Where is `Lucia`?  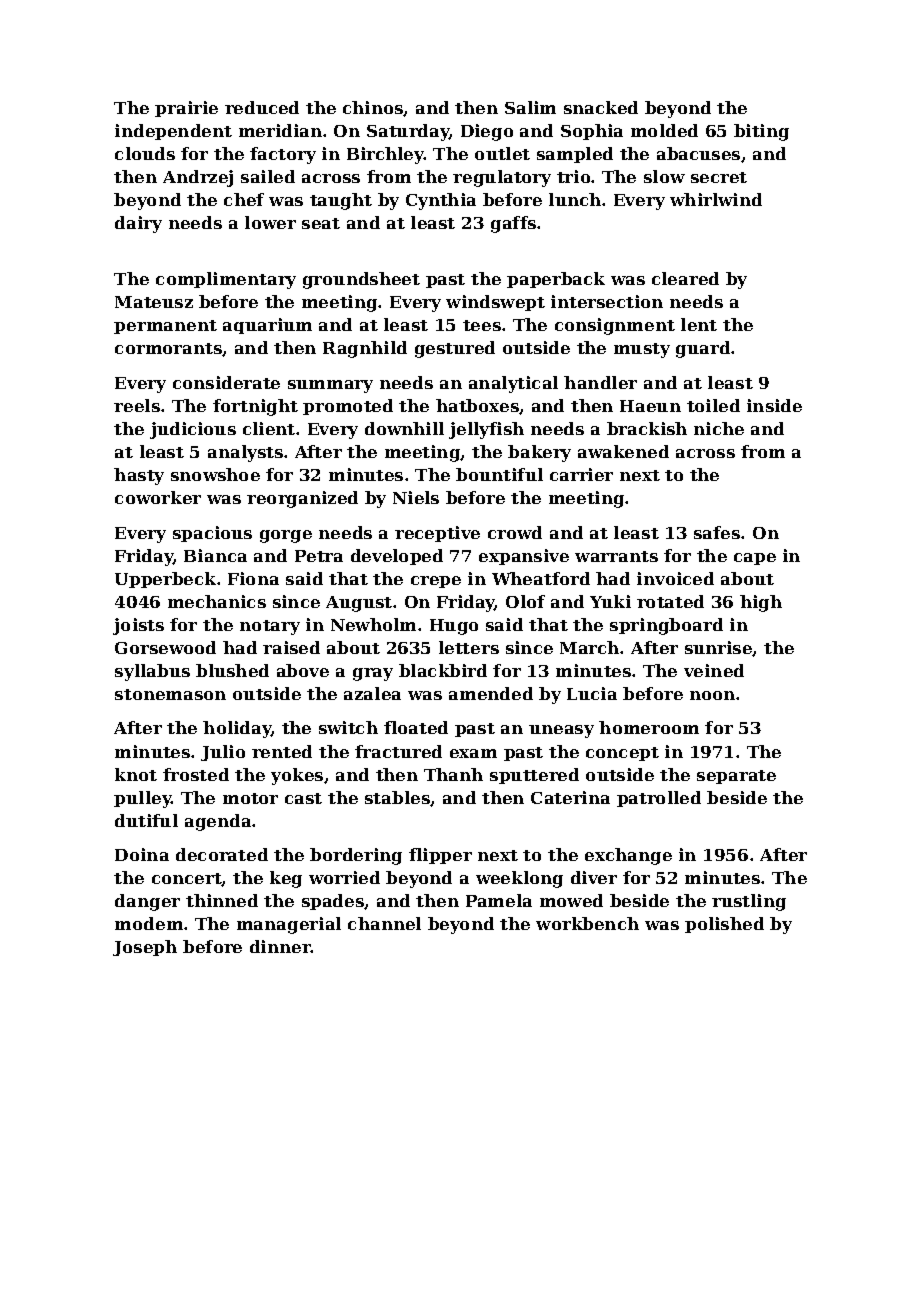 Lucia is located at coordinates (592, 693).
